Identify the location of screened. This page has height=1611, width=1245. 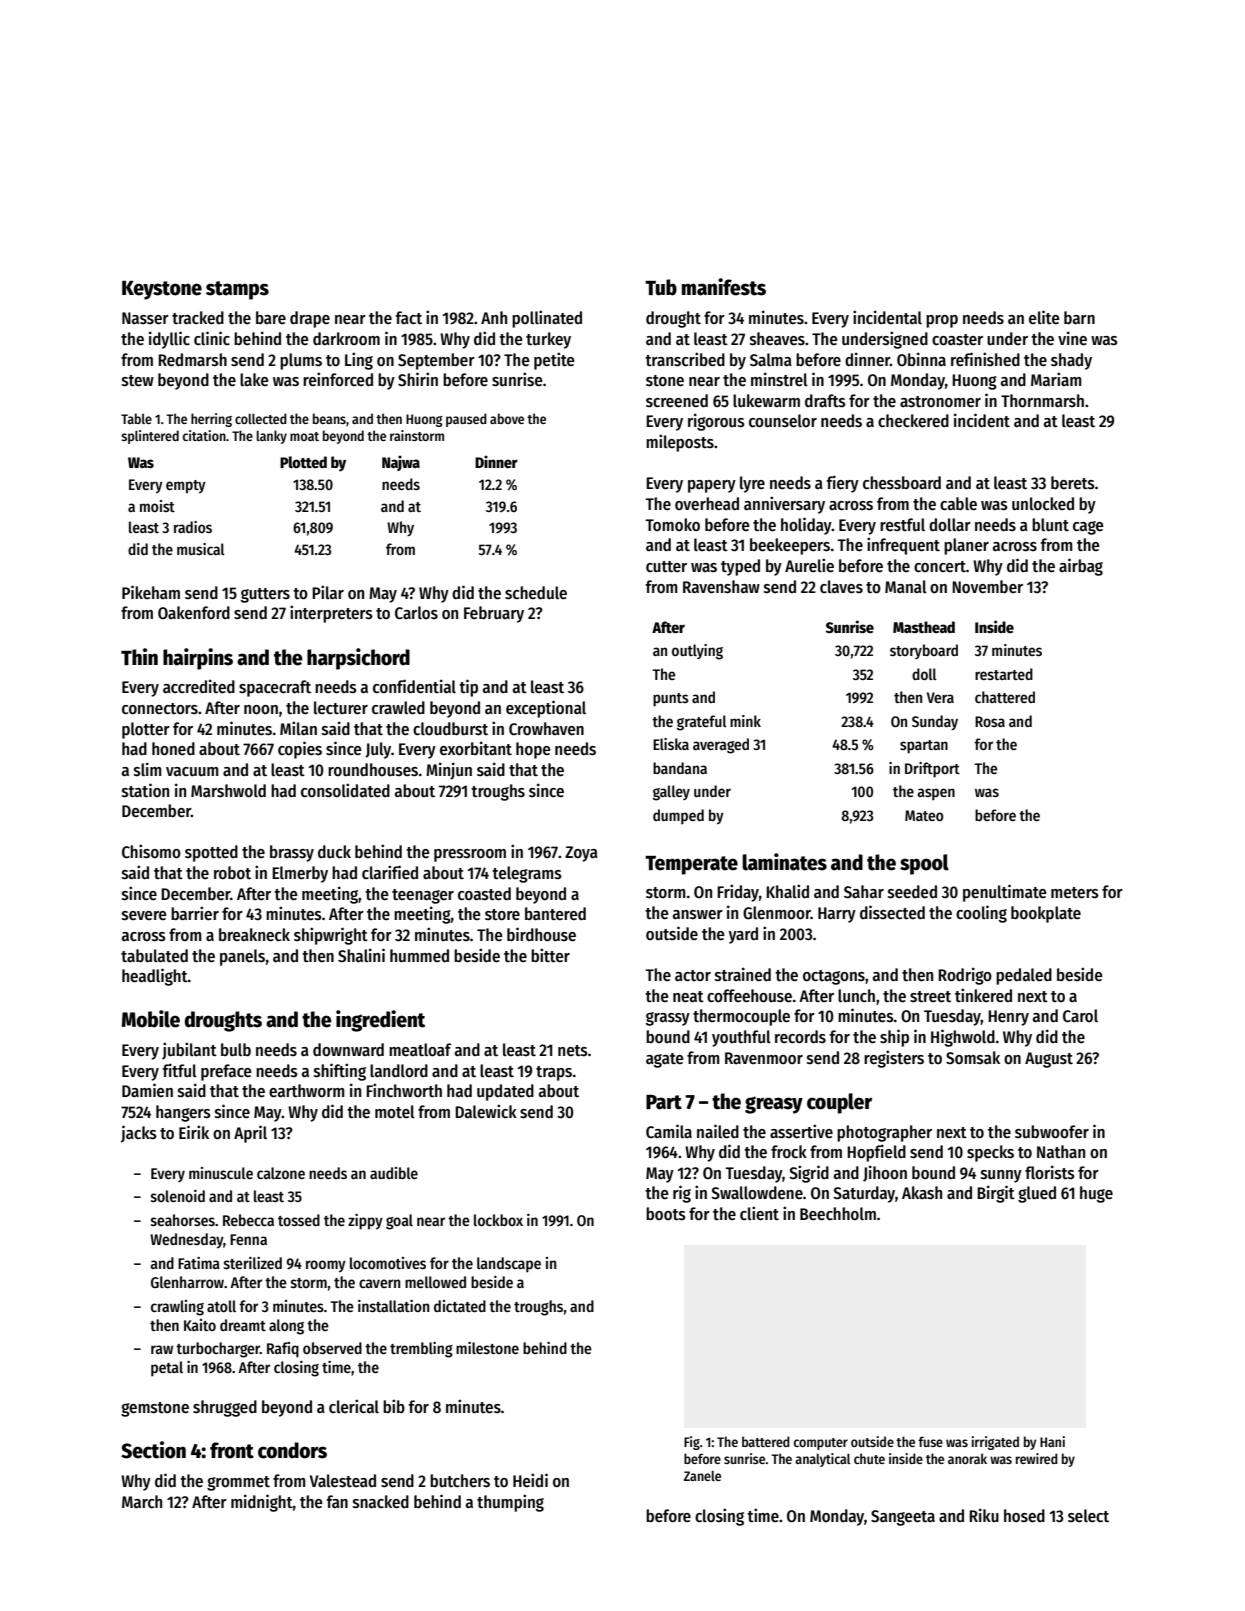
(677, 401).
